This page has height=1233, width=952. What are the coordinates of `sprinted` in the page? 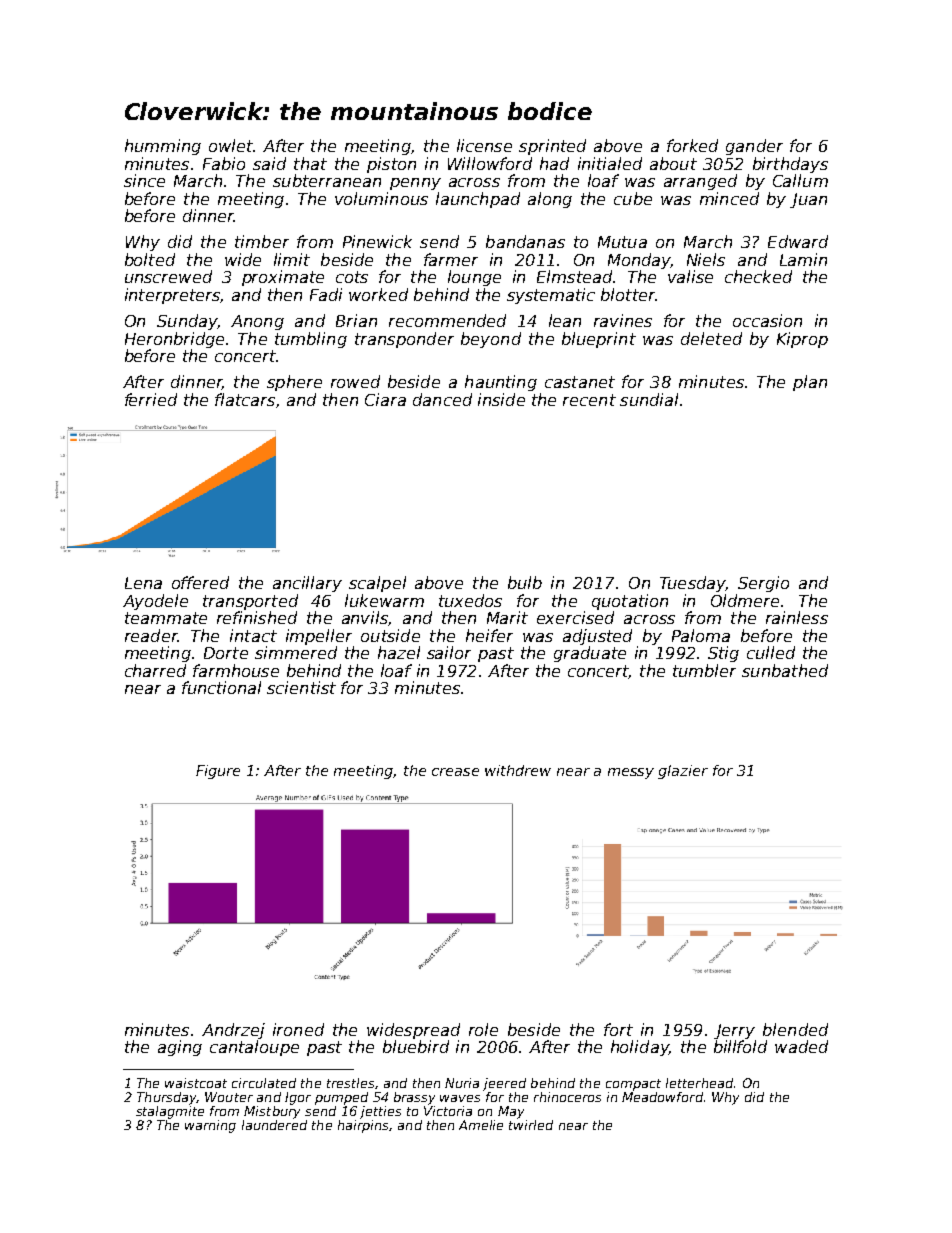 It's located at (552, 147).
